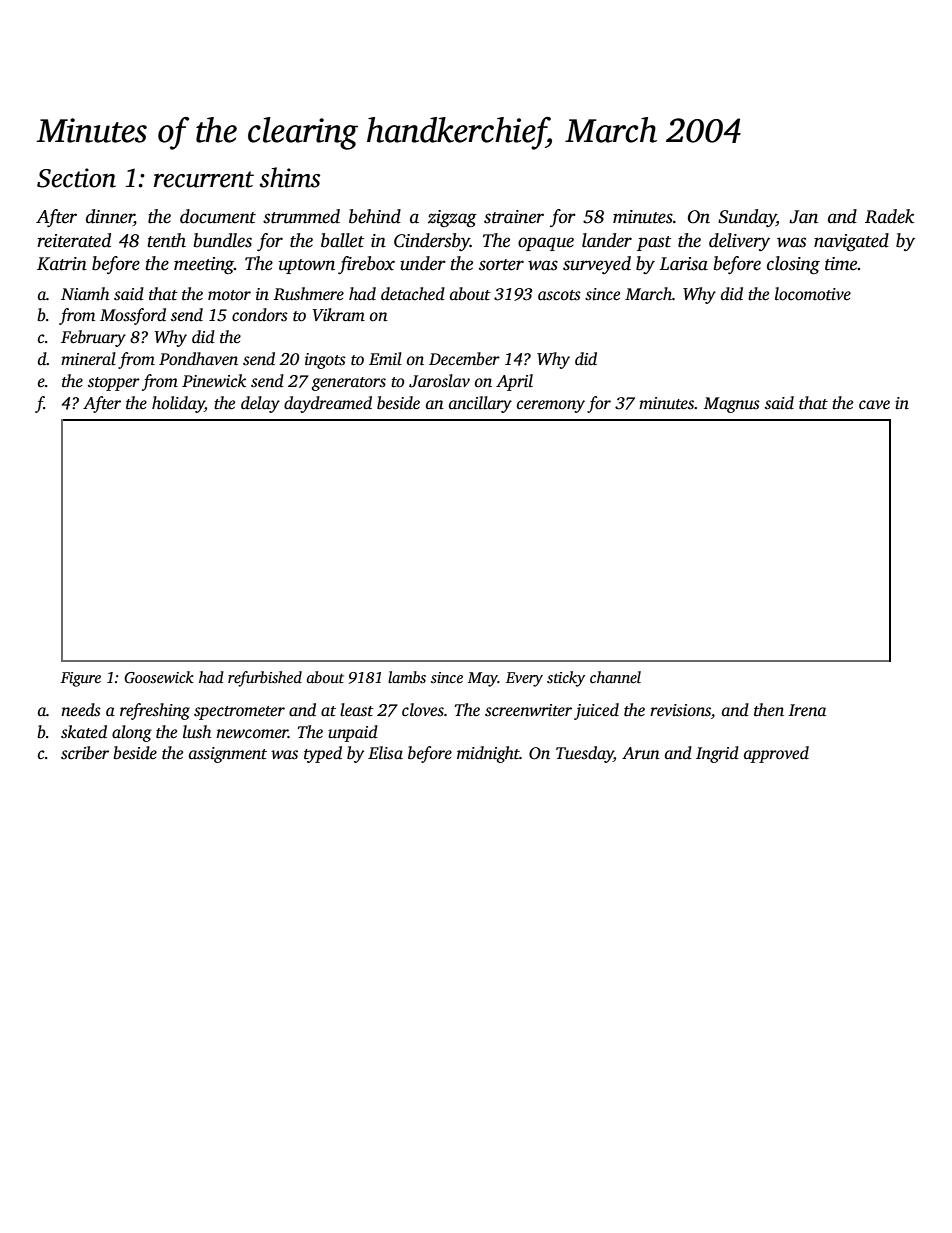  Describe the element at coordinates (290, 177) in the image. I see `shims` at that location.
